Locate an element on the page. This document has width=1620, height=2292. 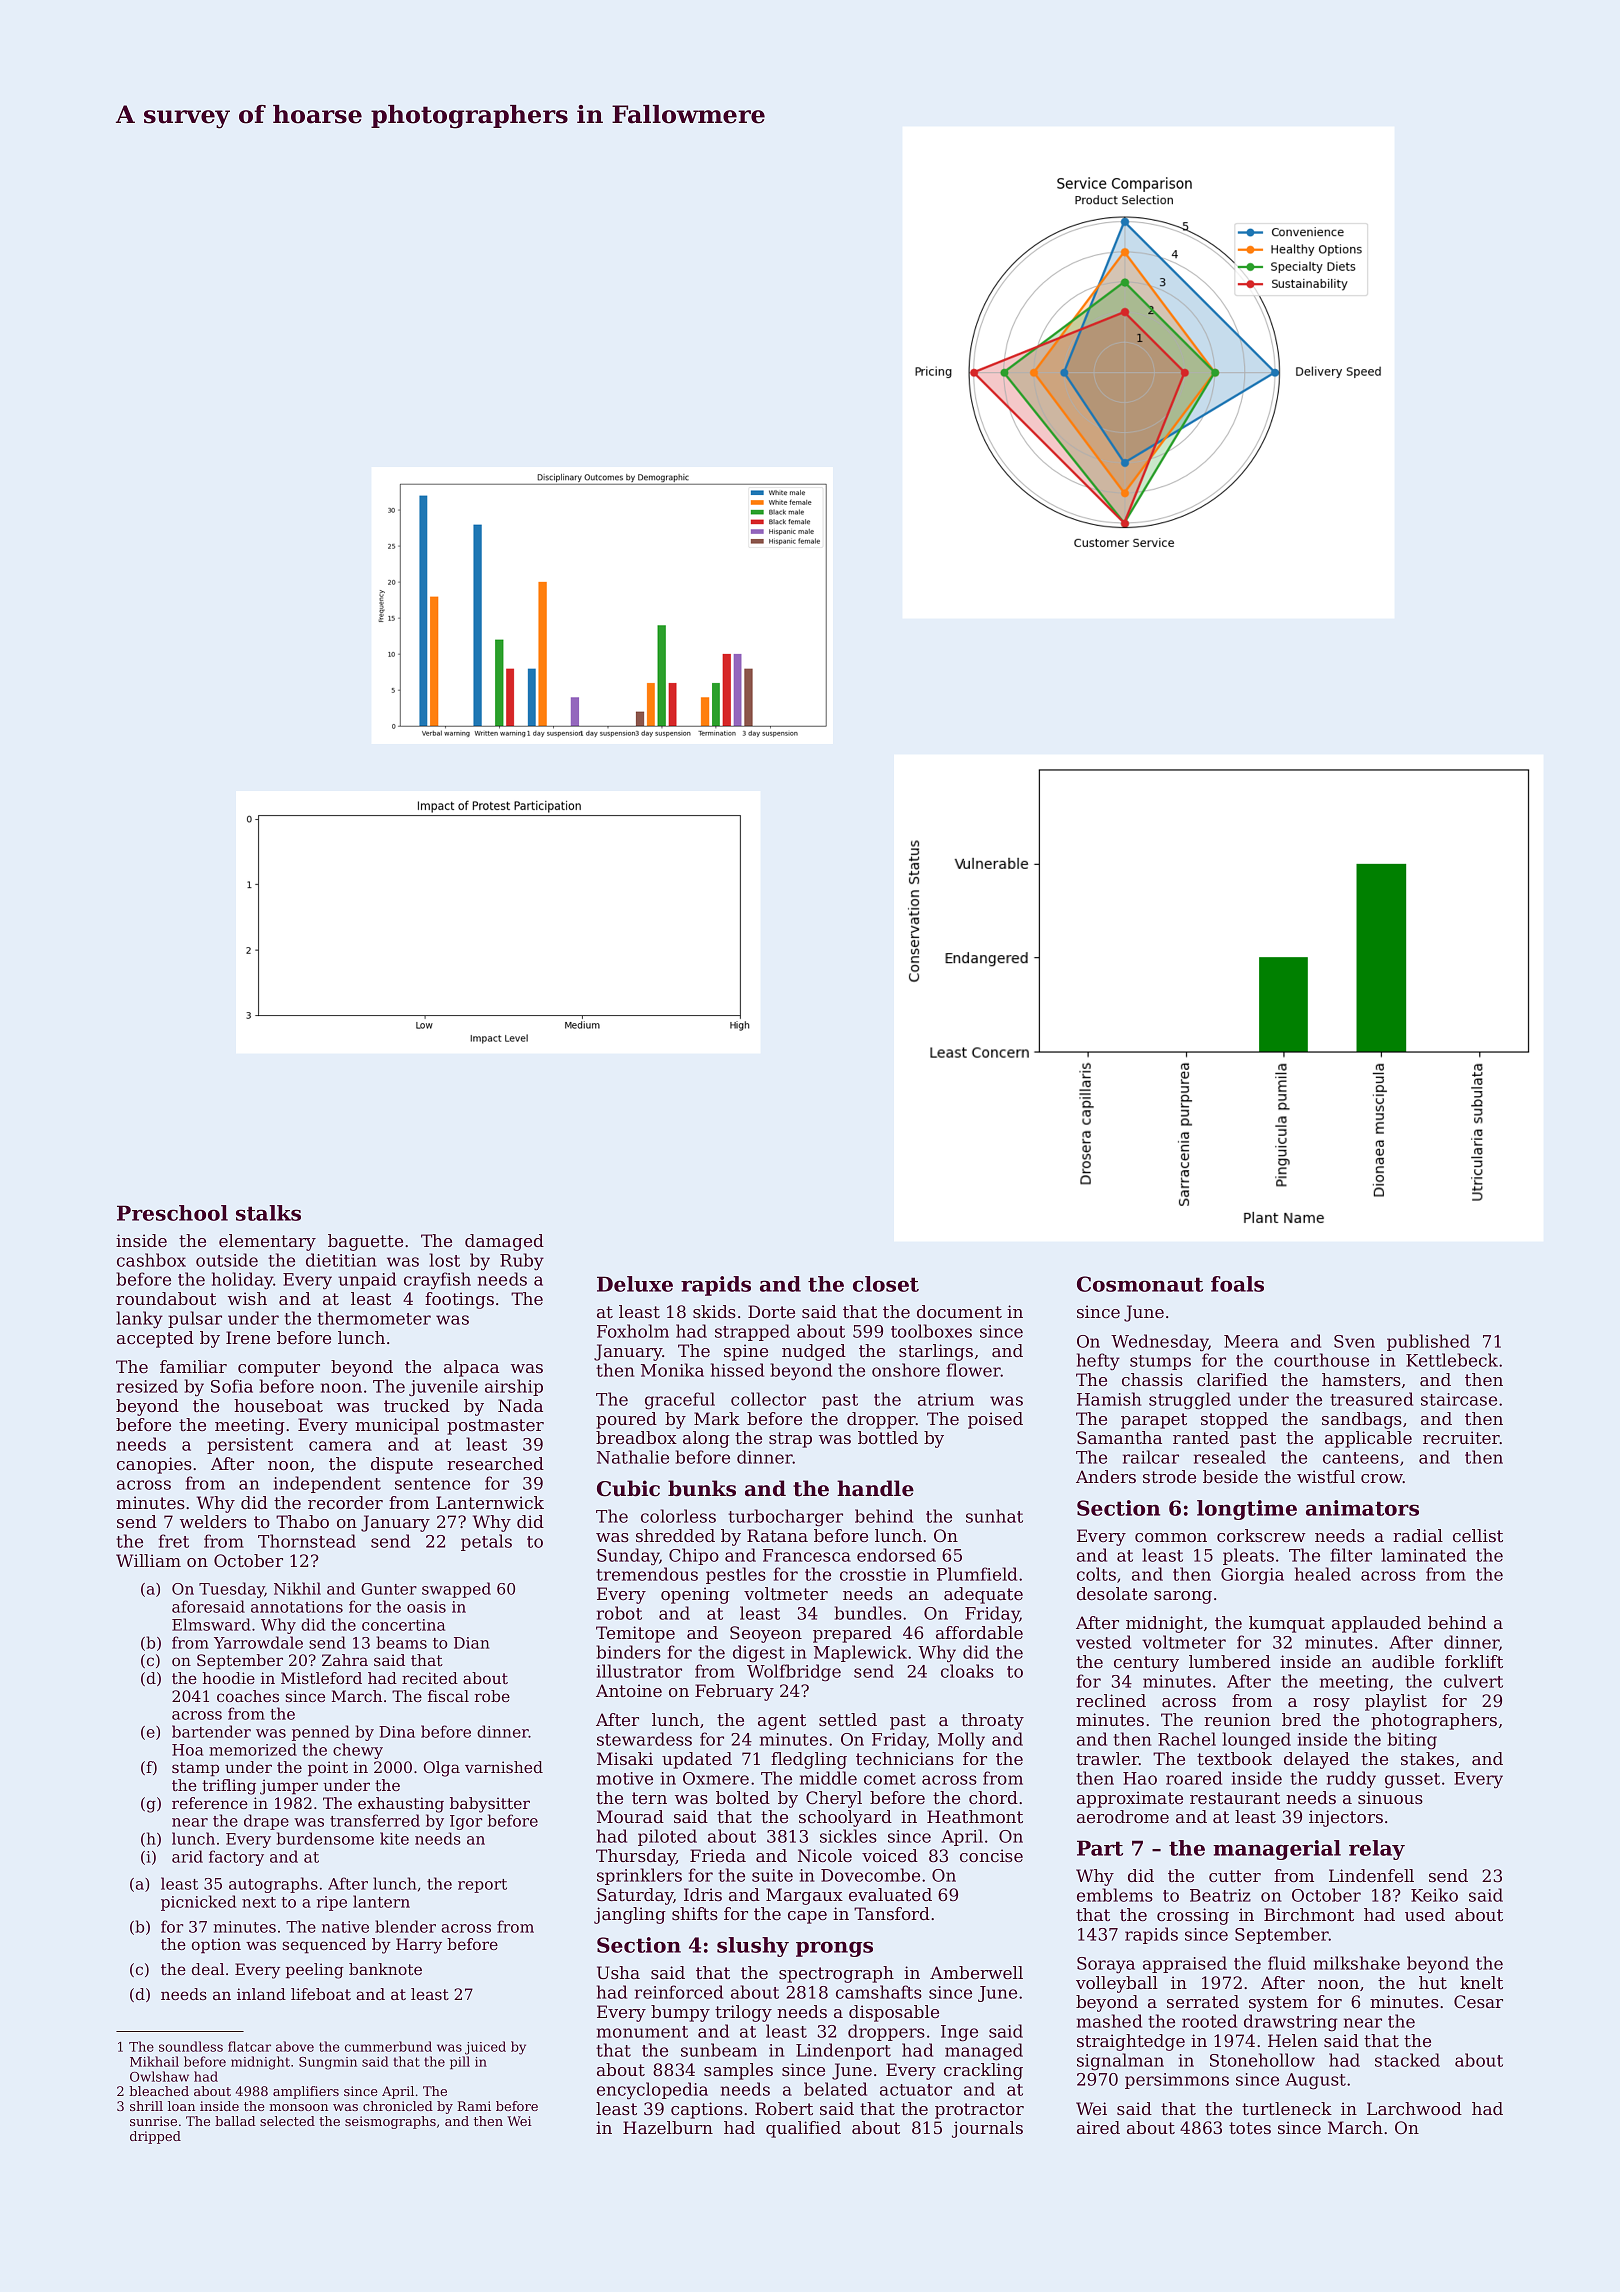
Larchwood is located at coordinates (1414, 2108).
